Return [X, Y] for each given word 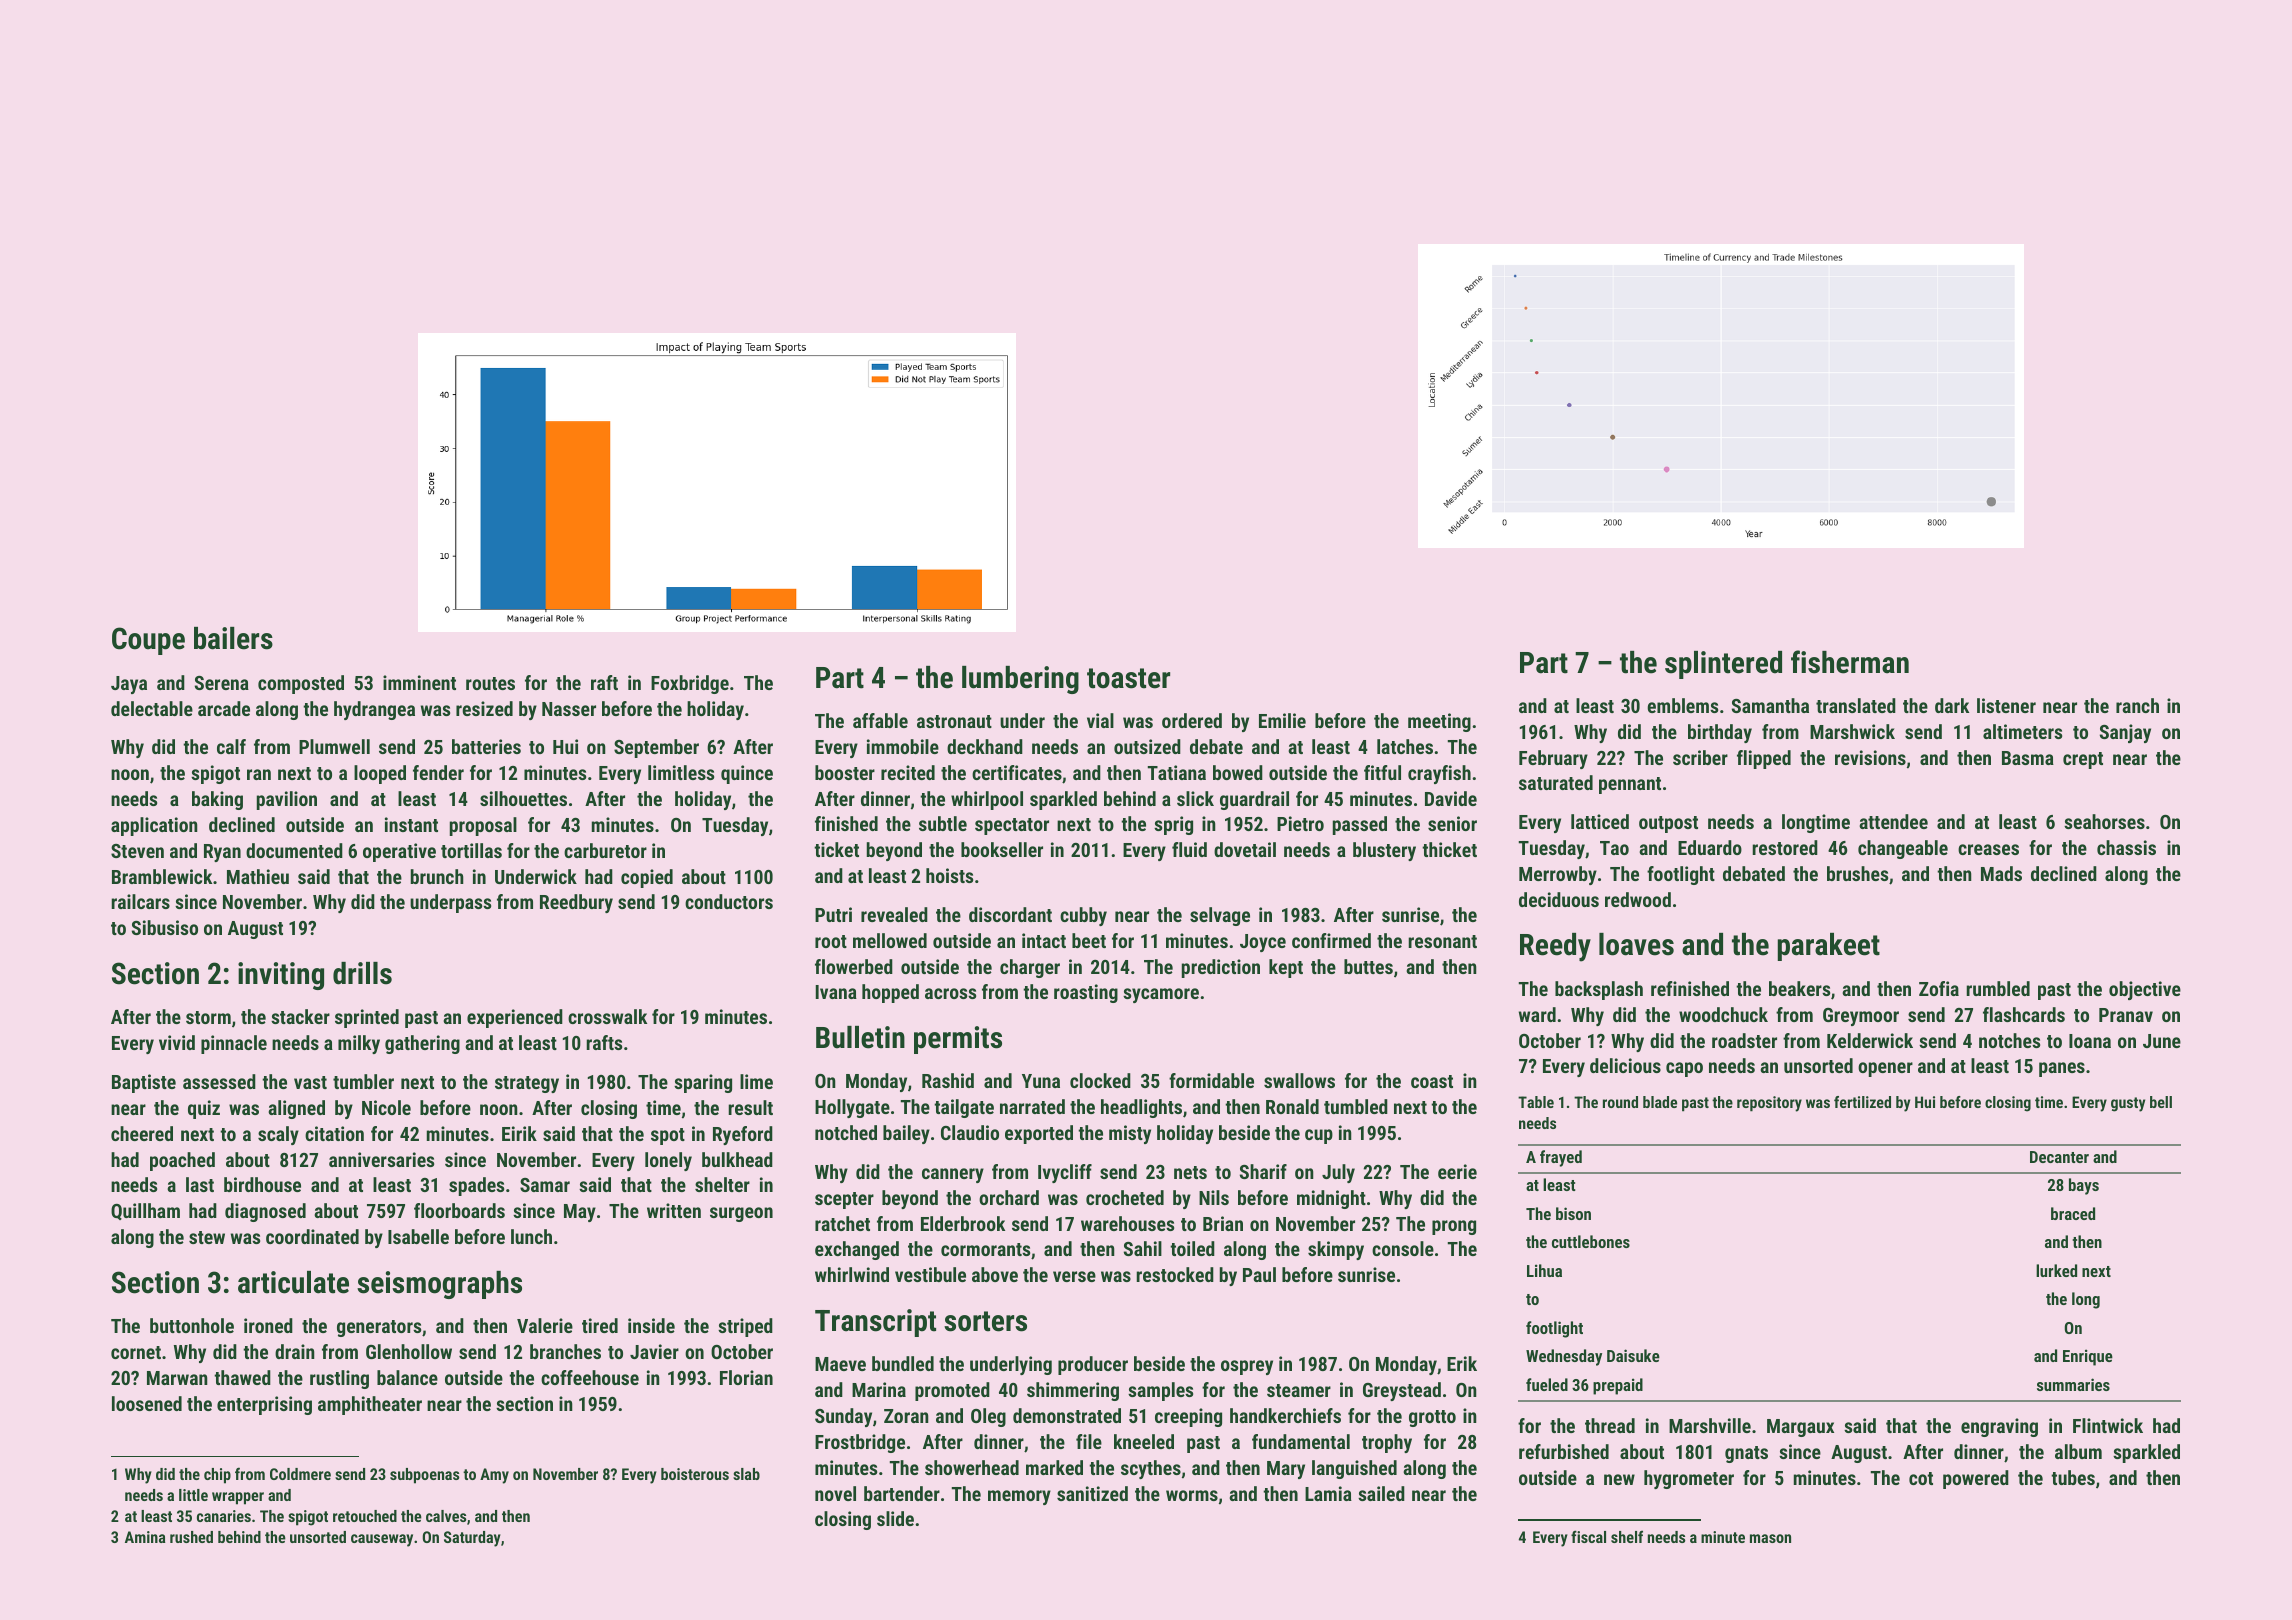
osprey [1247, 1367]
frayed [1561, 1158]
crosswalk [607, 1016]
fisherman [1850, 662]
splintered [1723, 665]
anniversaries [381, 1159]
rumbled [1998, 988]
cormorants [985, 1249]
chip [217, 1476]
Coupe [148, 641]
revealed [894, 914]
